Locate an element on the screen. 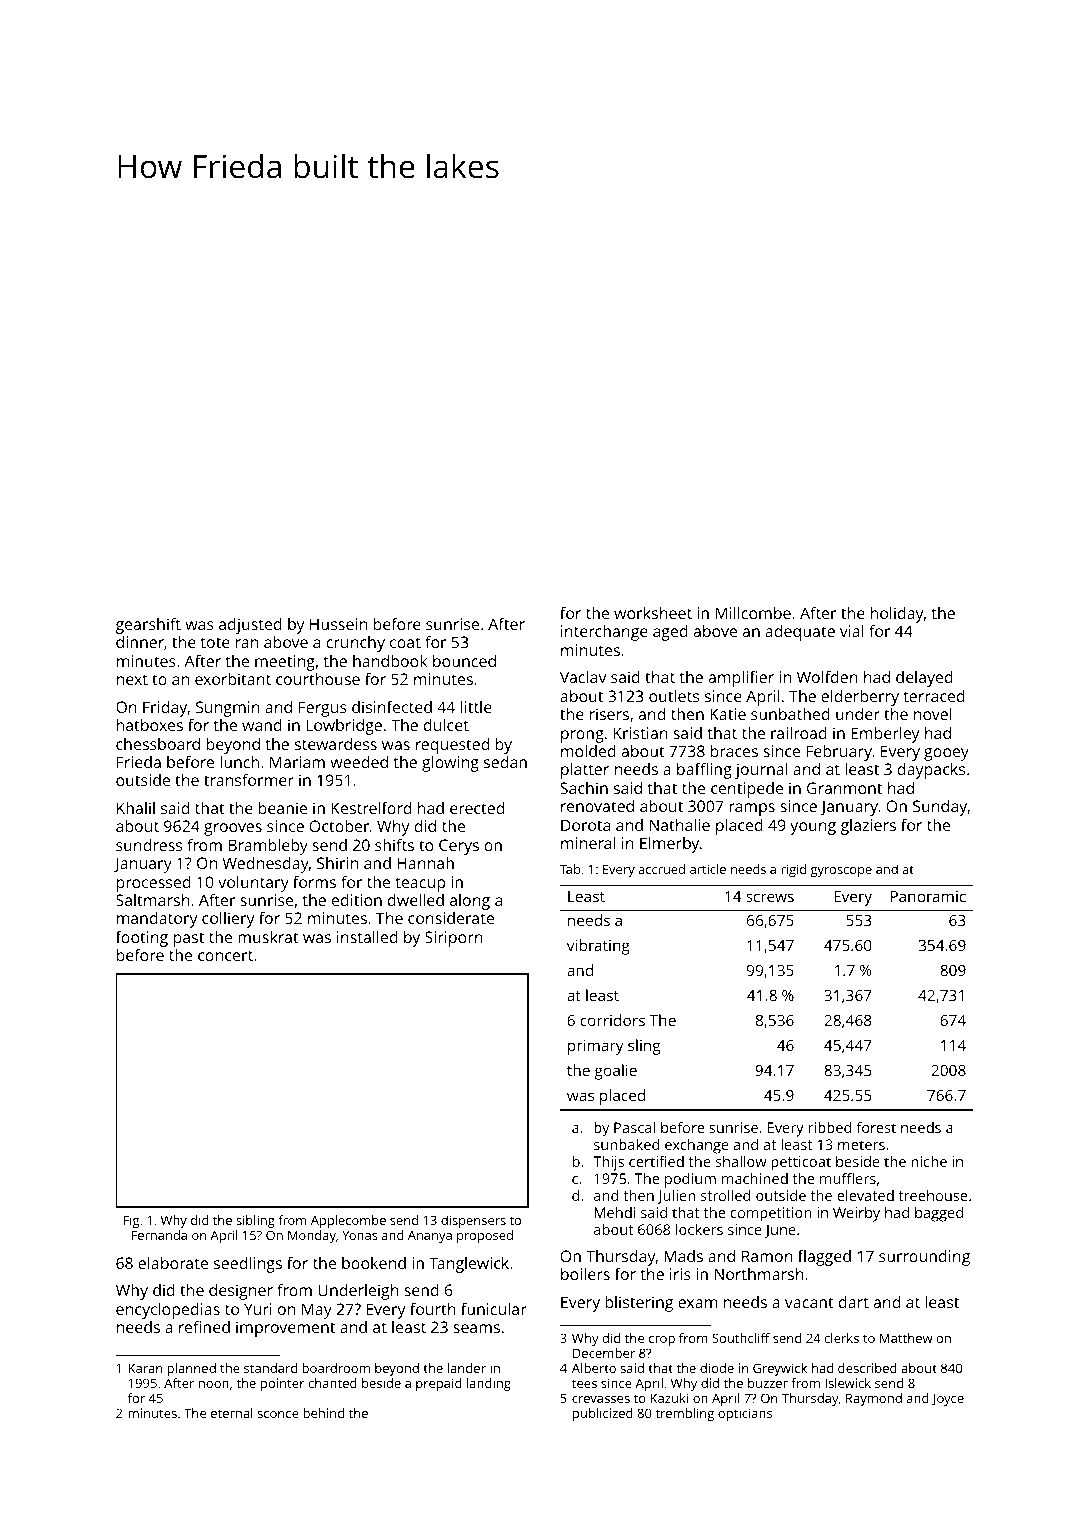 The image size is (1089, 1540). gearshift is located at coordinates (148, 626).
